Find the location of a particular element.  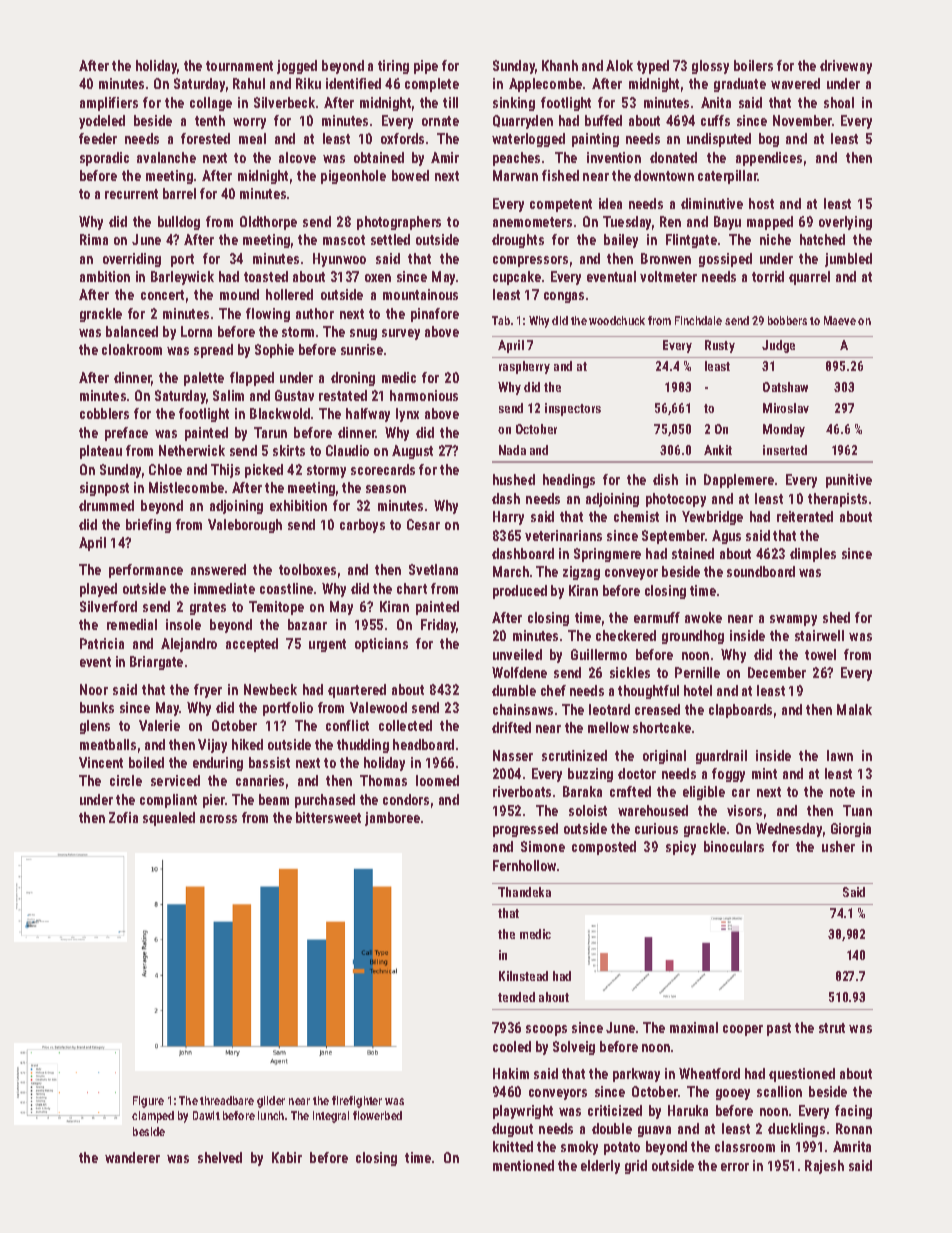

identified is located at coordinates (353, 83).
